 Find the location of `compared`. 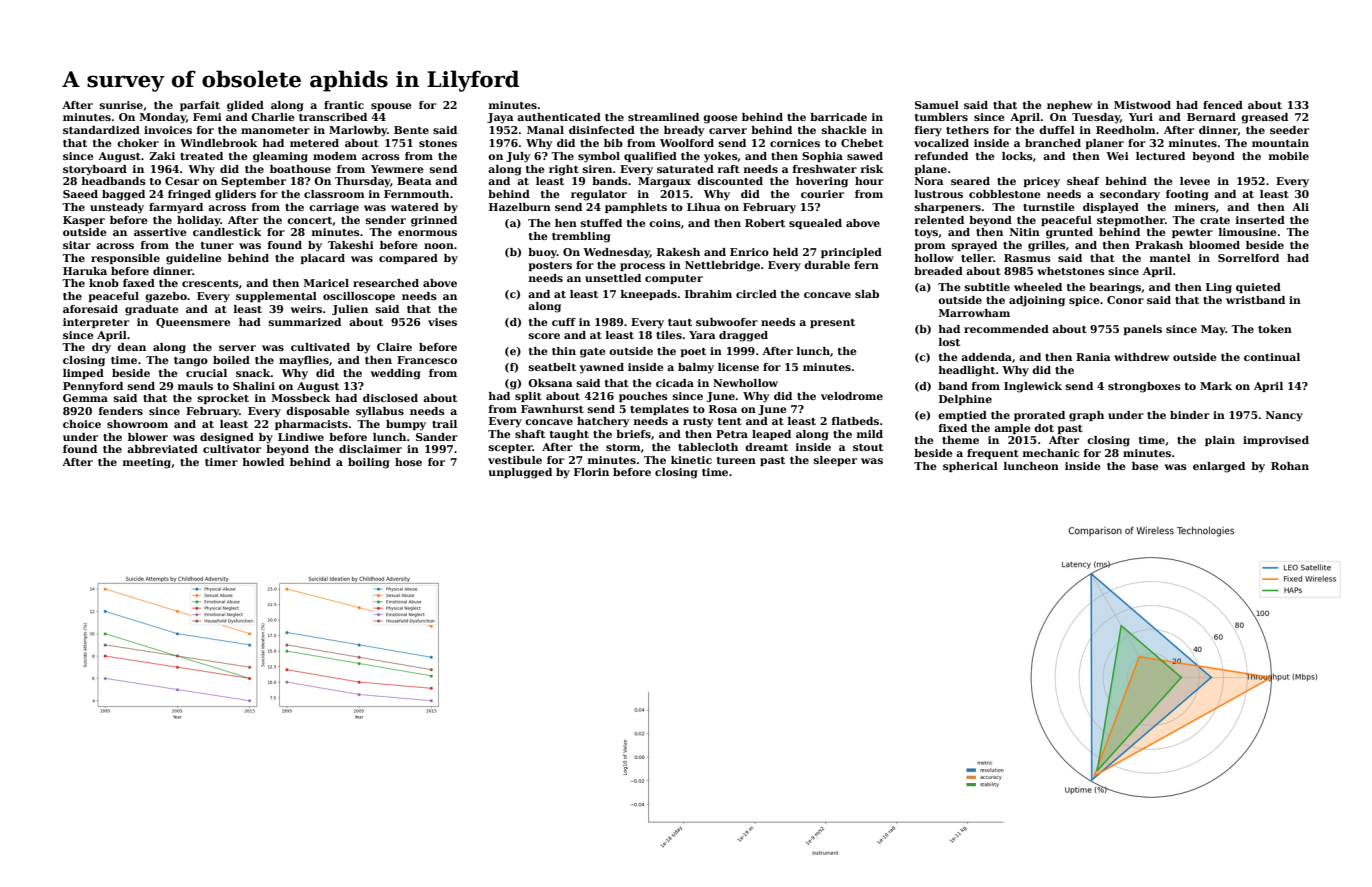

compared is located at coordinates (408, 259).
